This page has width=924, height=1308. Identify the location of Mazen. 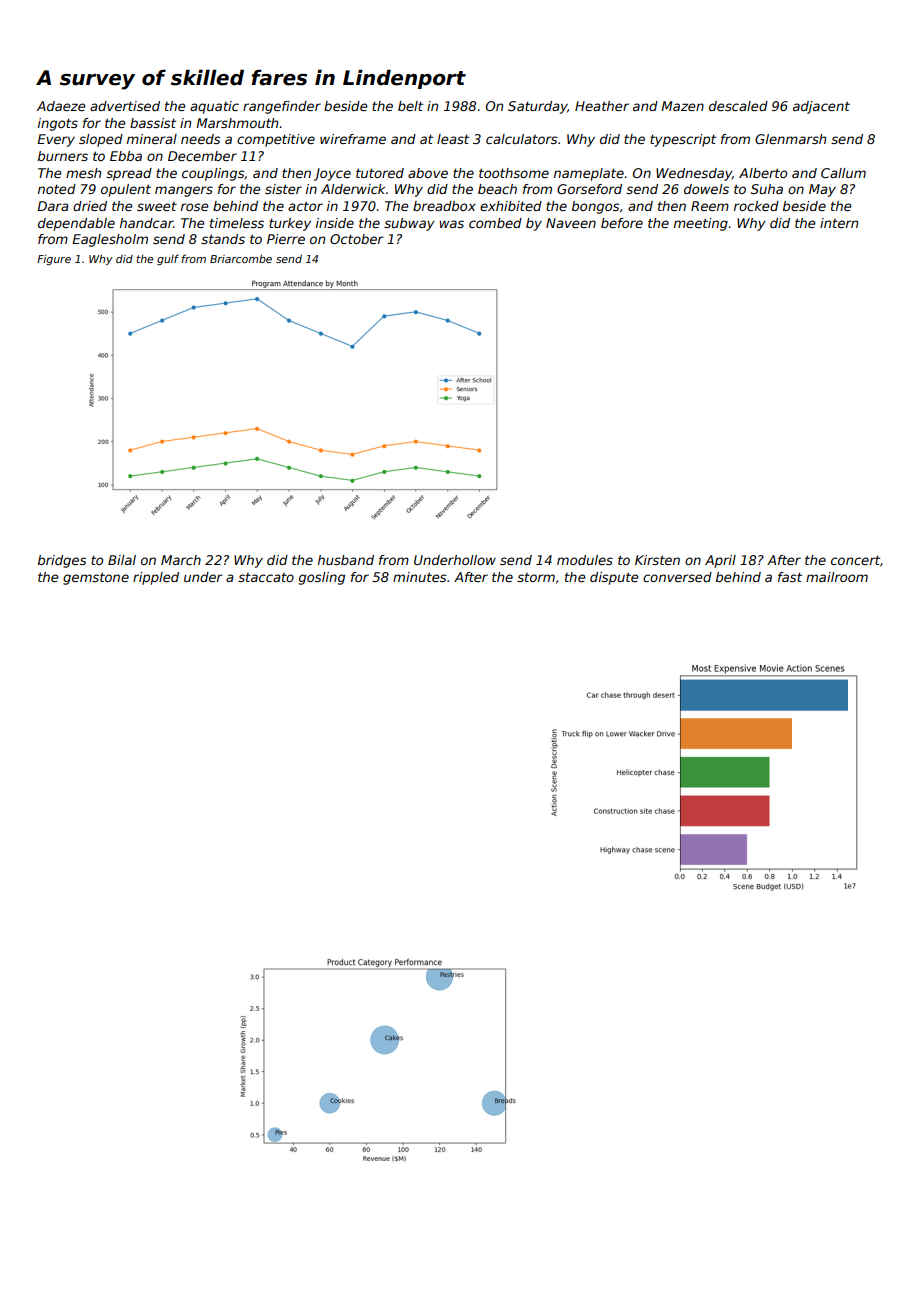
(682, 106).
